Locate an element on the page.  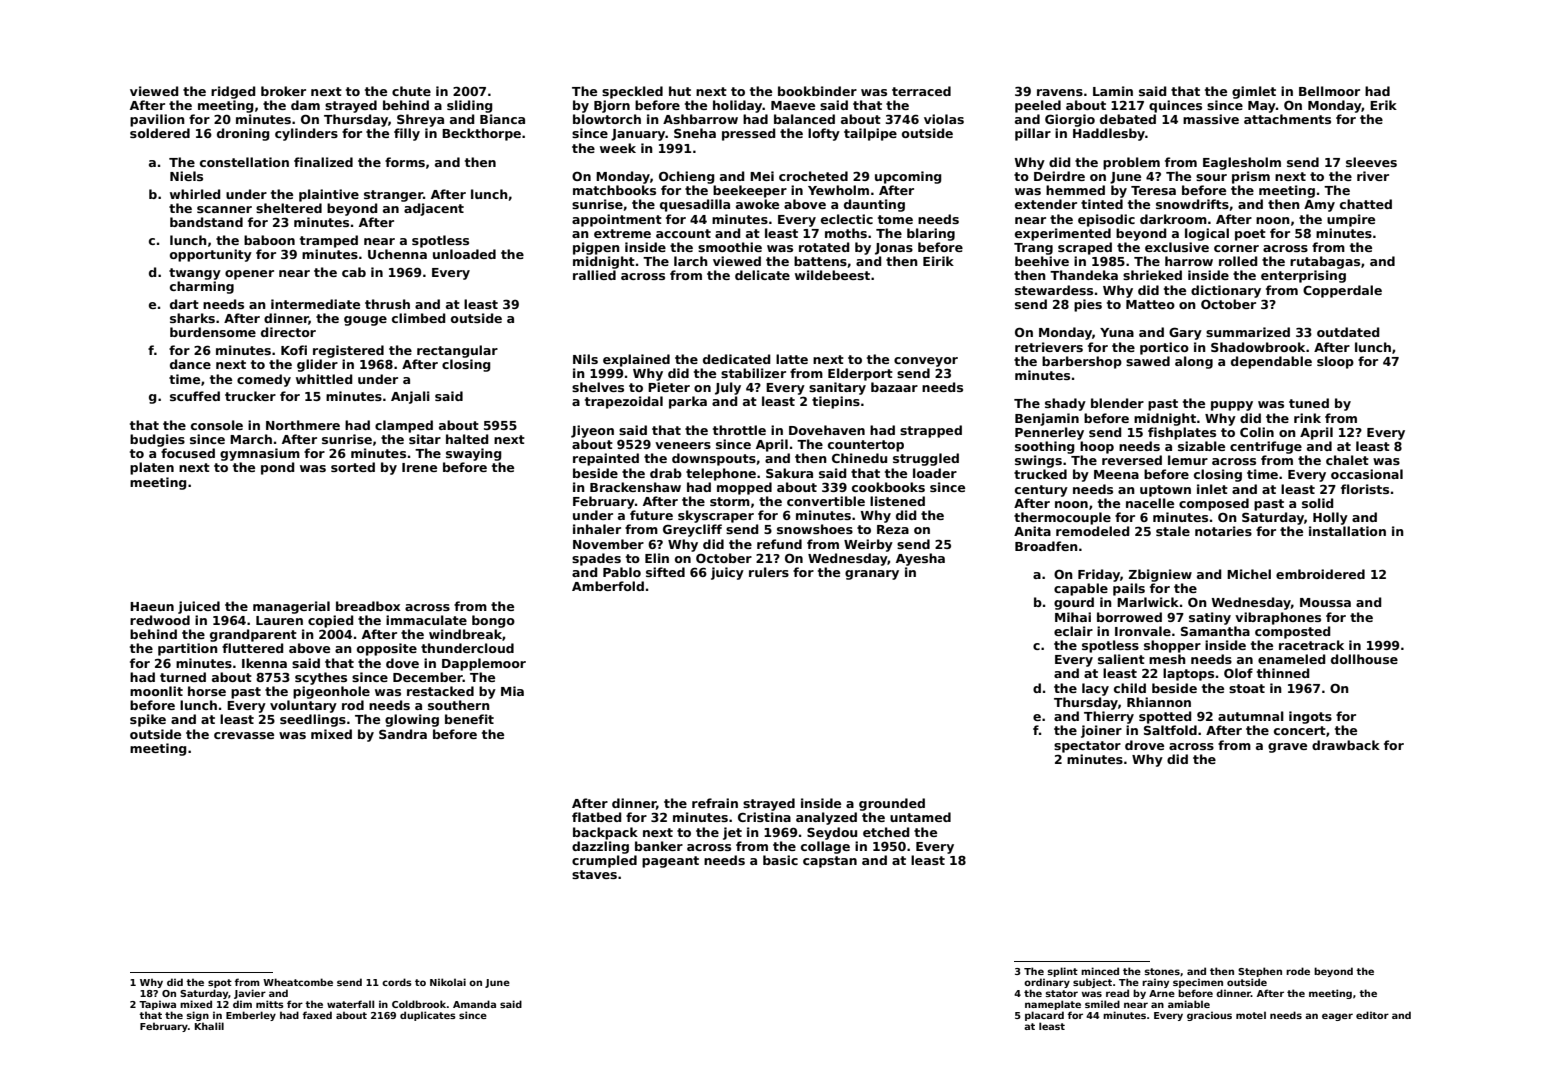
Khalil is located at coordinates (209, 1026).
